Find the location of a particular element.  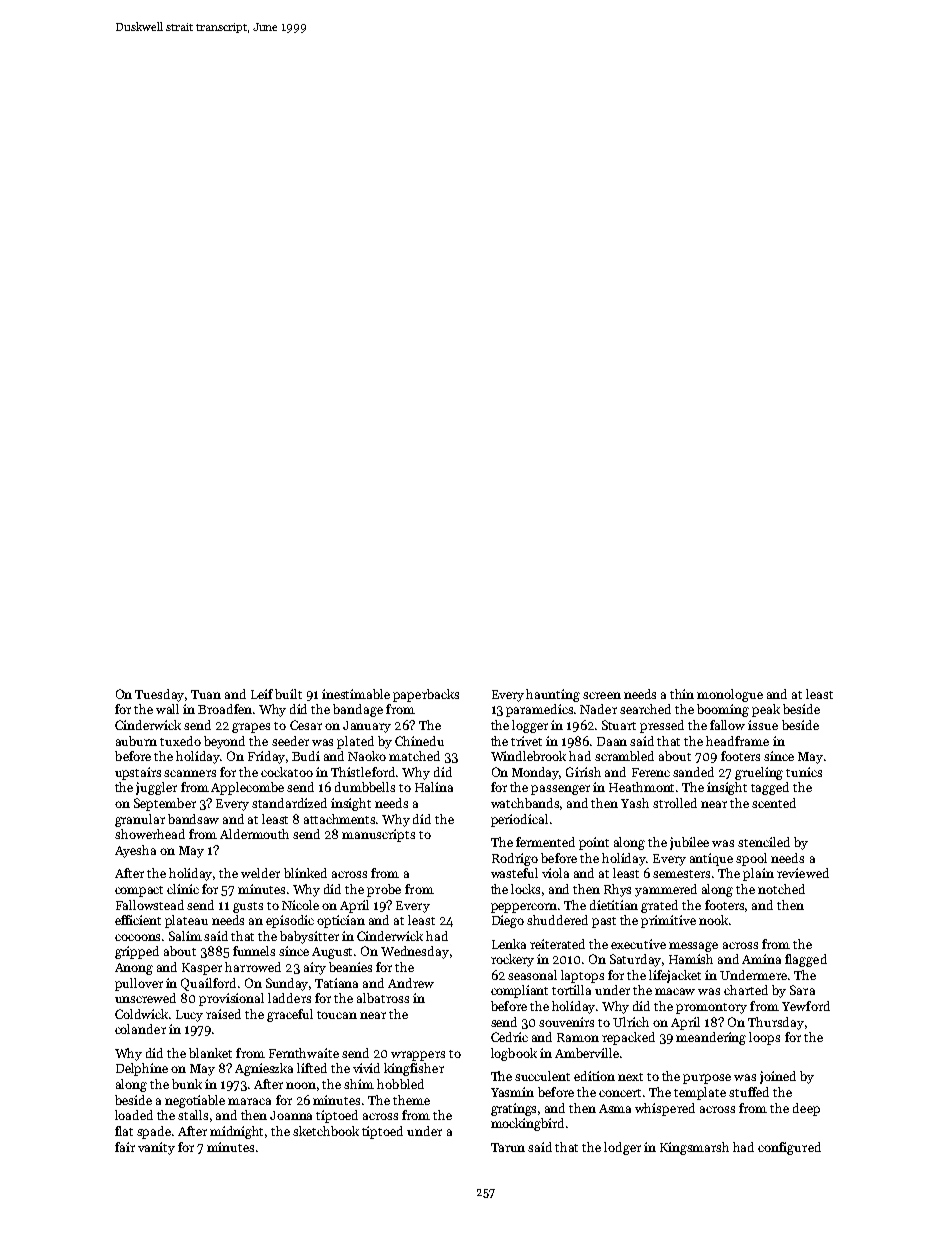

shuddered is located at coordinates (557, 920).
